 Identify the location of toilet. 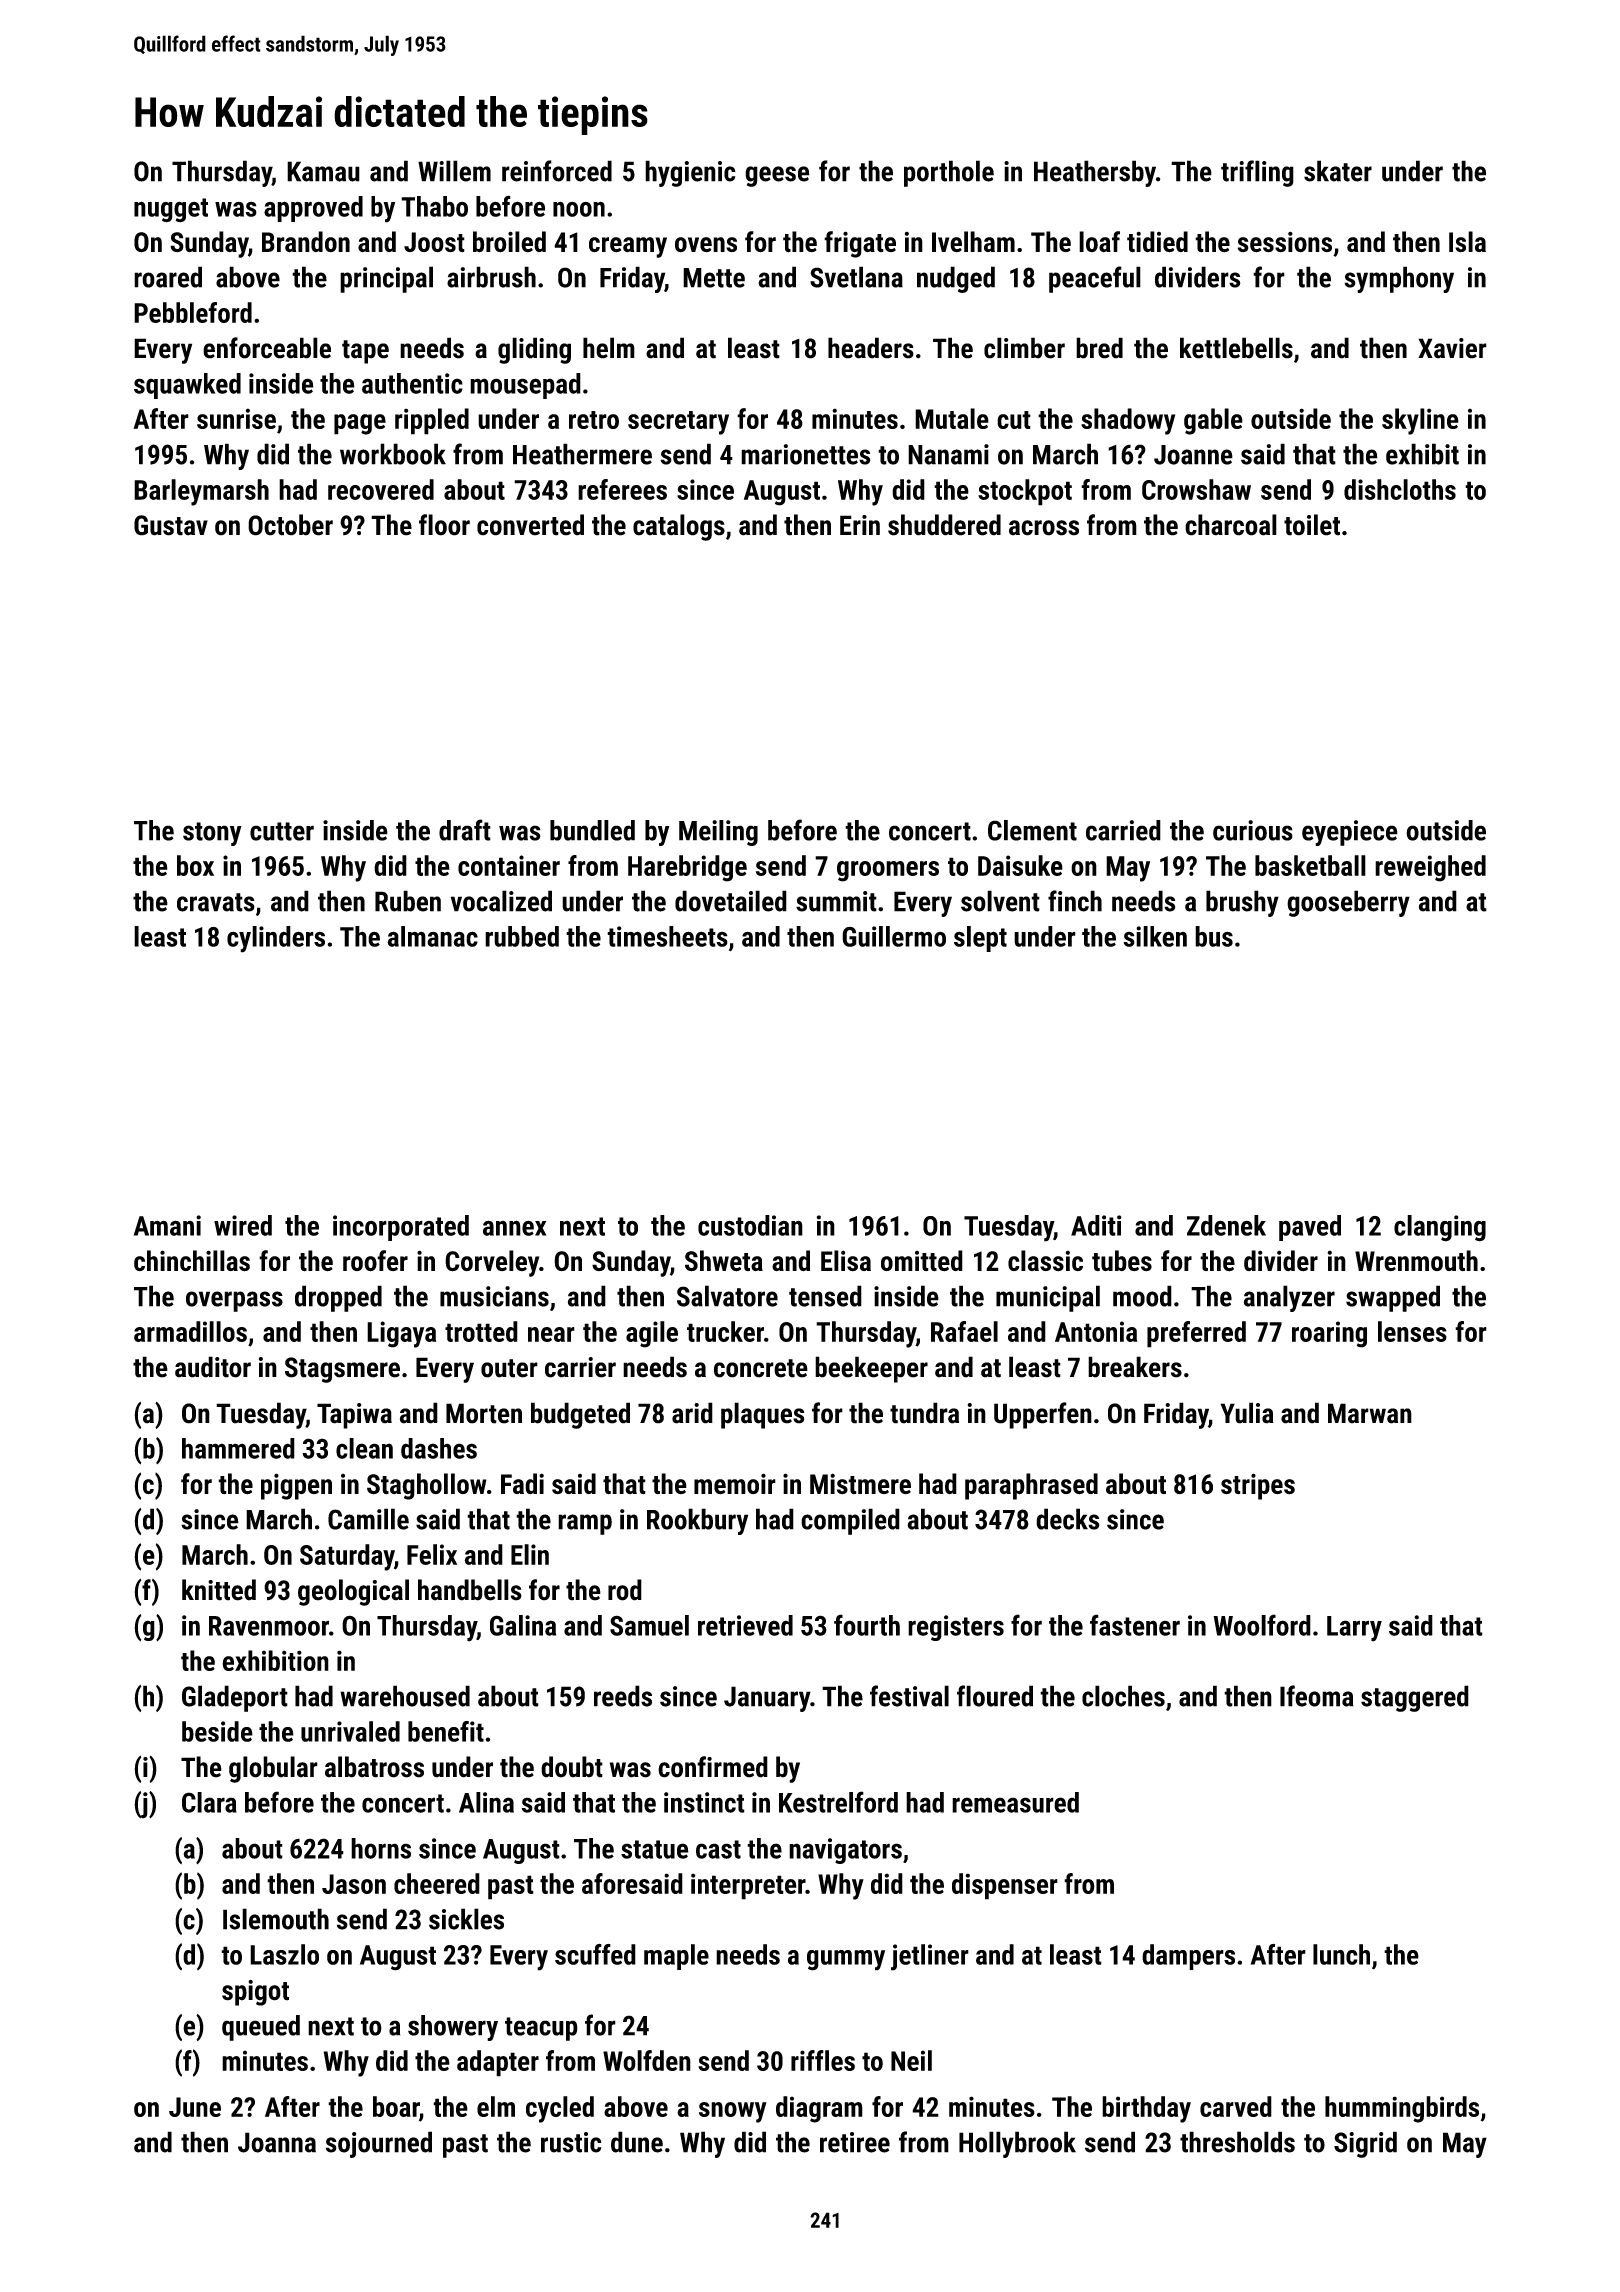
(1312, 525).
